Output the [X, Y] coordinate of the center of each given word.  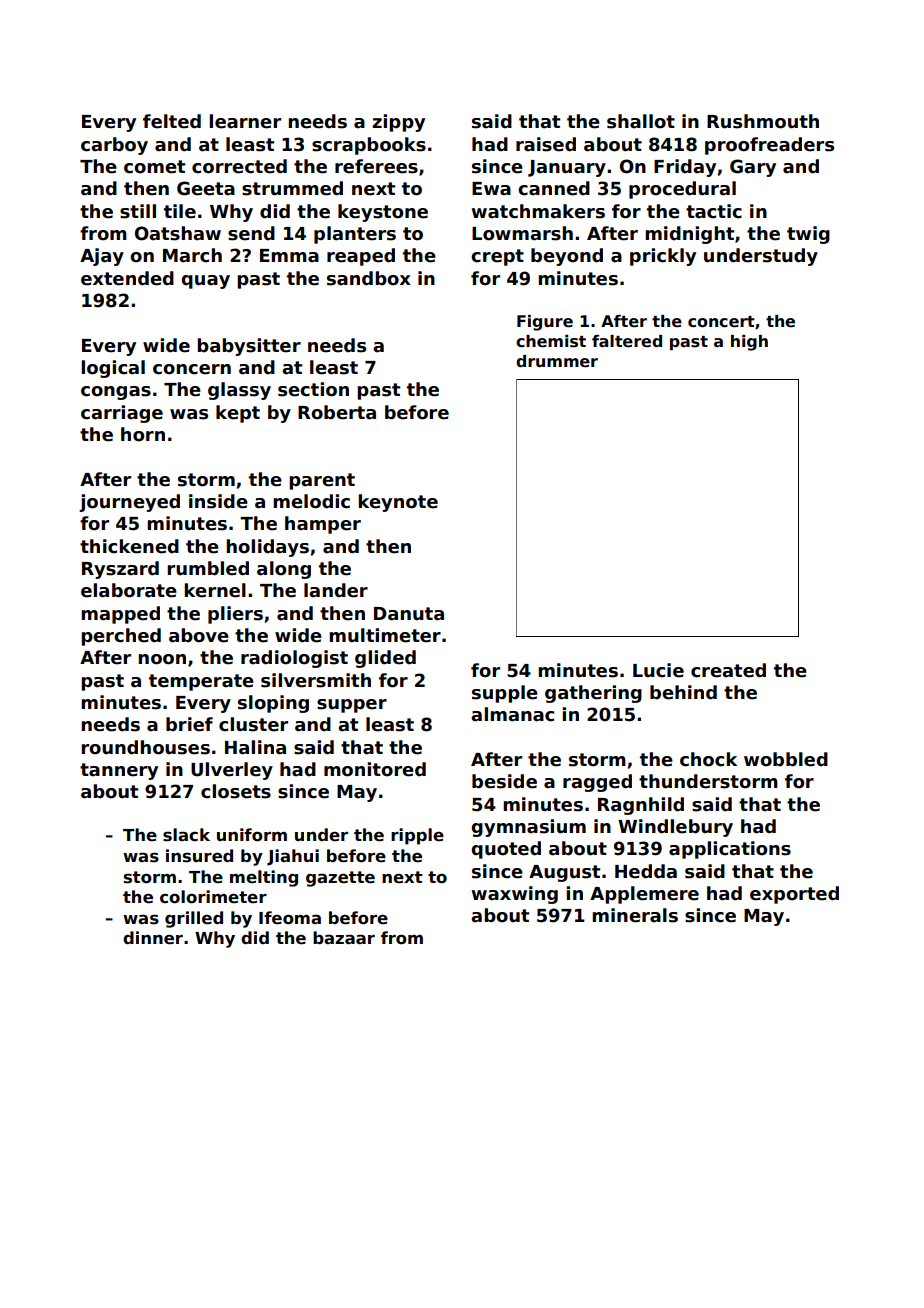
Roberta [337, 412]
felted [172, 121]
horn [143, 434]
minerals [635, 915]
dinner [153, 938]
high [749, 343]
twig [808, 235]
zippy [398, 123]
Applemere [644, 895]
